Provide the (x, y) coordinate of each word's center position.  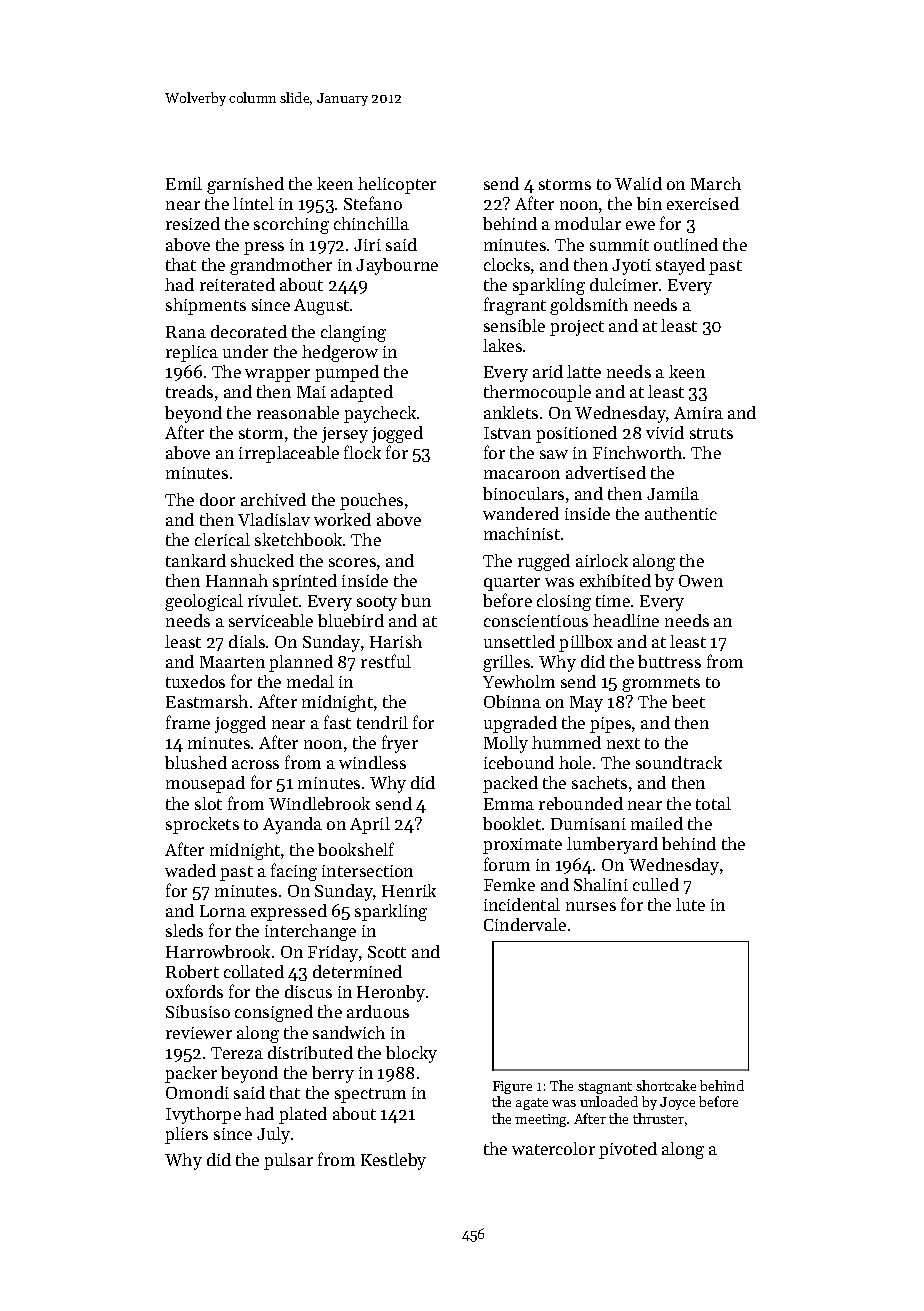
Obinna (512, 701)
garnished (245, 185)
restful (386, 661)
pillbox (586, 643)
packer (191, 1074)
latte (584, 371)
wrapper (277, 375)
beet (688, 701)
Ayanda (292, 825)
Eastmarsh (207, 701)
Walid (638, 183)
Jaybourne (397, 266)
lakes (502, 345)
